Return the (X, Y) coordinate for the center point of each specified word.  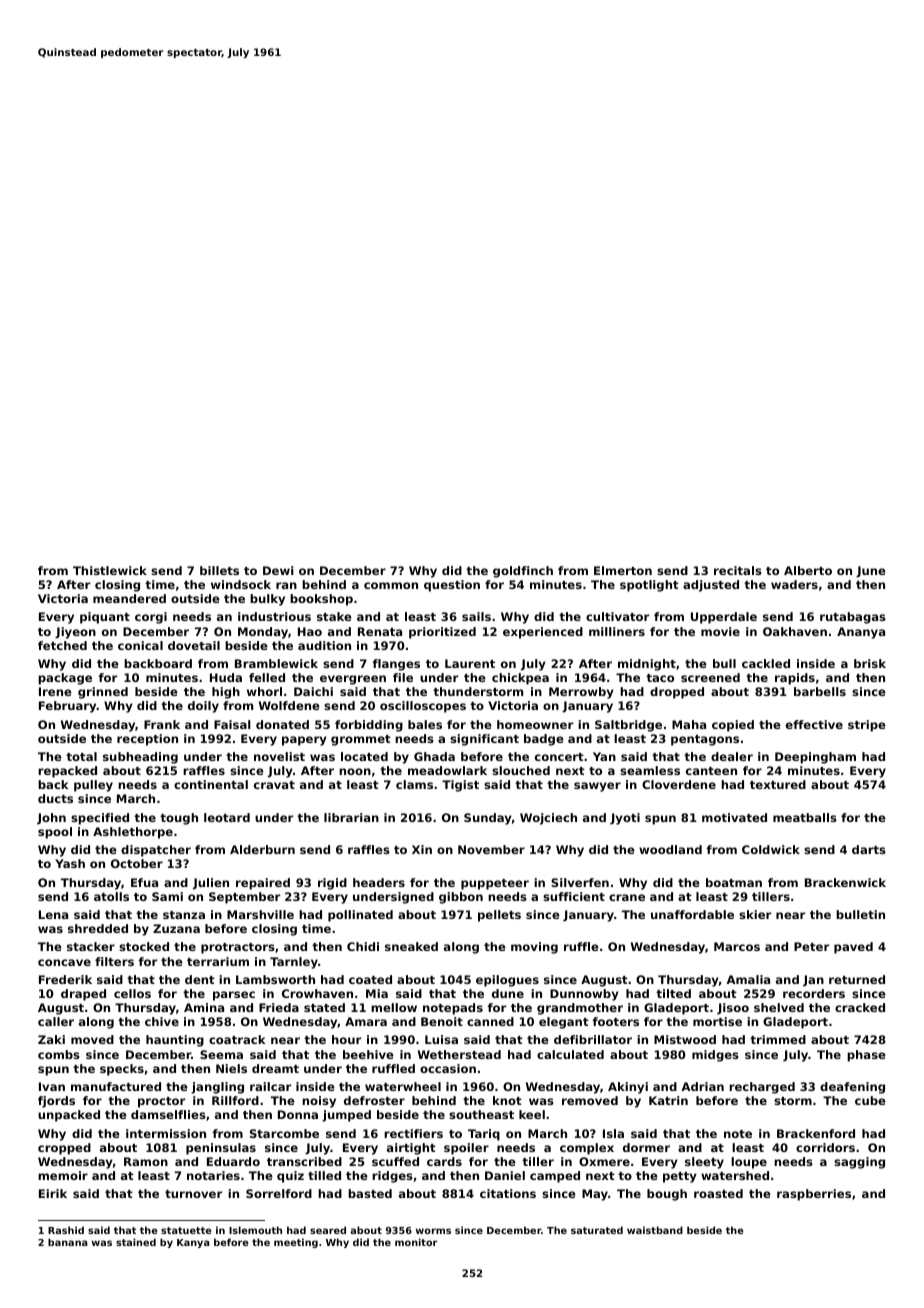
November (491, 849)
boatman (734, 882)
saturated (597, 1230)
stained (136, 1242)
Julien (211, 884)
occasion (448, 1068)
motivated (734, 817)
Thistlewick (110, 570)
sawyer (597, 787)
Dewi (278, 570)
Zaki (51, 1039)
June (871, 572)
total (81, 756)
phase (866, 1056)
